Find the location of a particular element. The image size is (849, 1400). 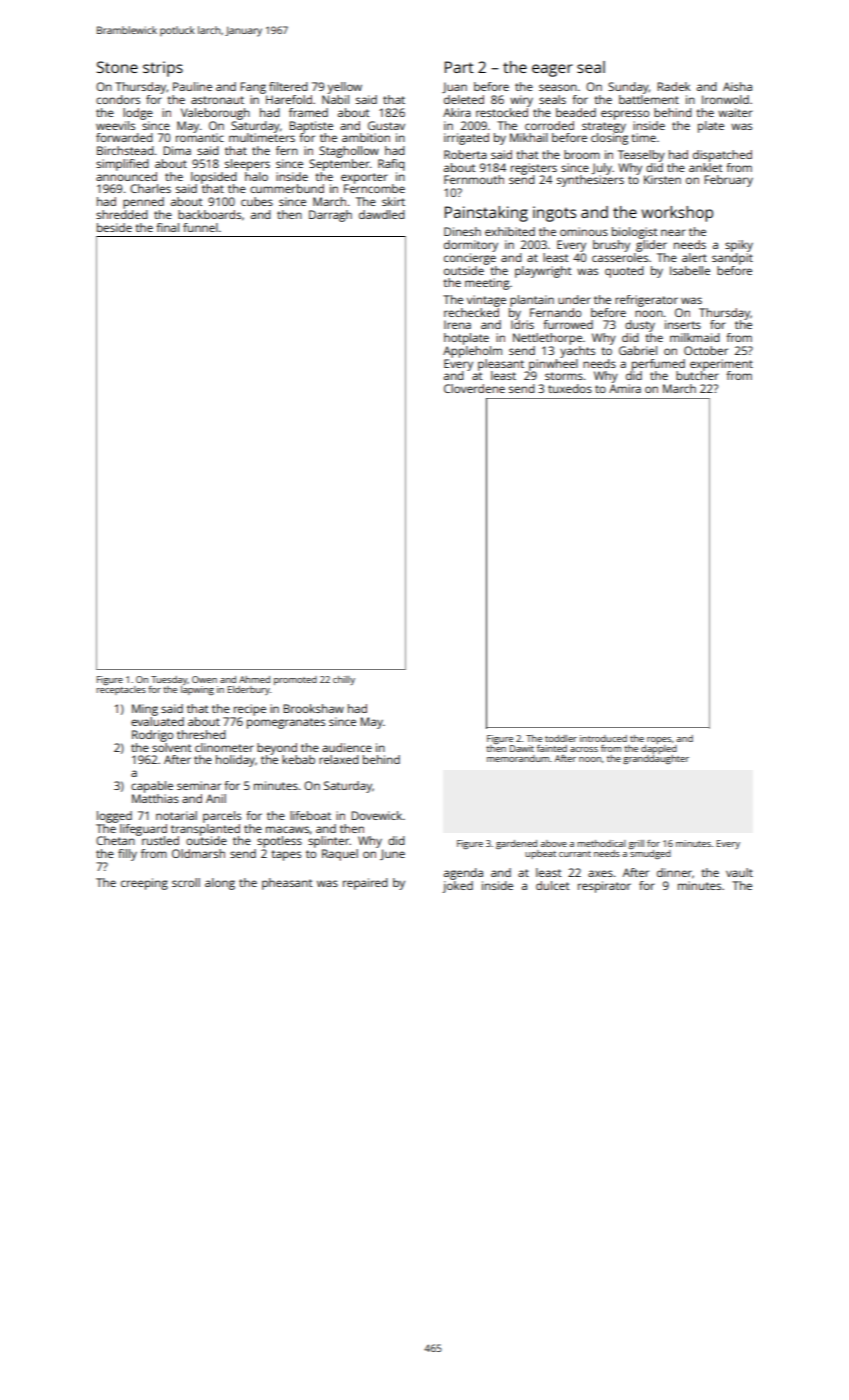

Roberta is located at coordinates (465, 154).
